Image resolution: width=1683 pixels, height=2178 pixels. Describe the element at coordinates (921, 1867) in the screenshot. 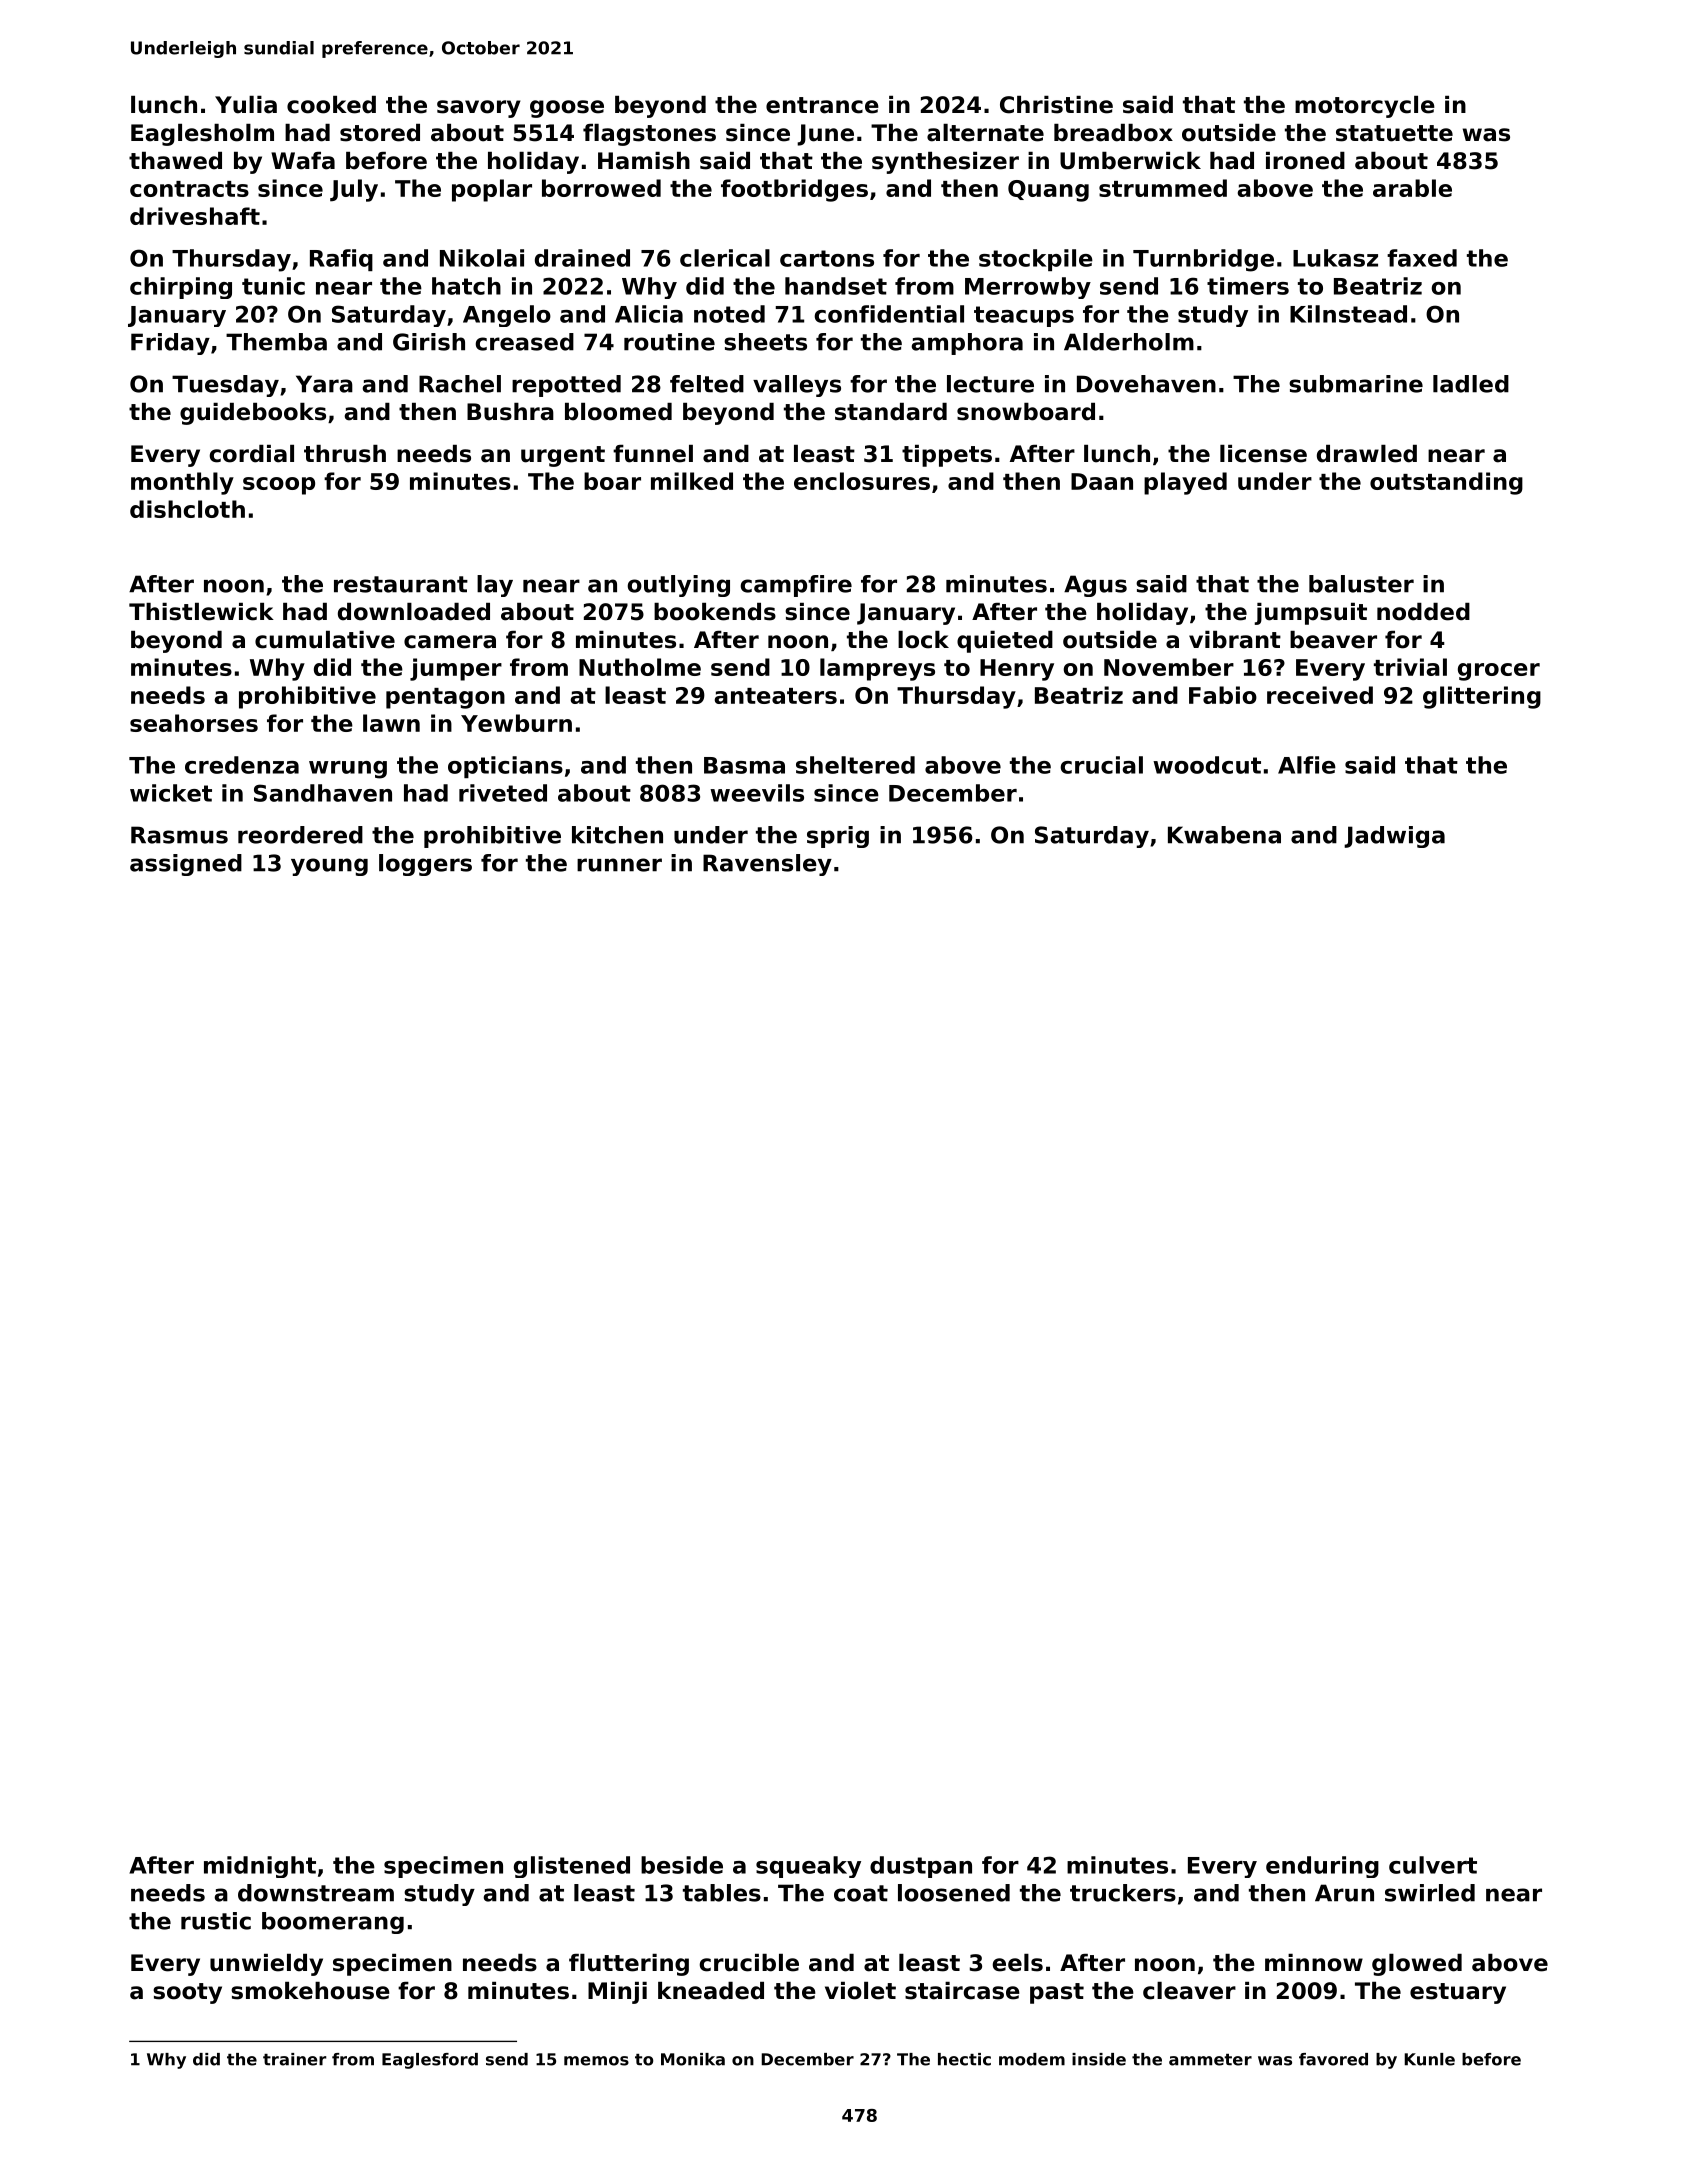

I see `dustpan` at that location.
